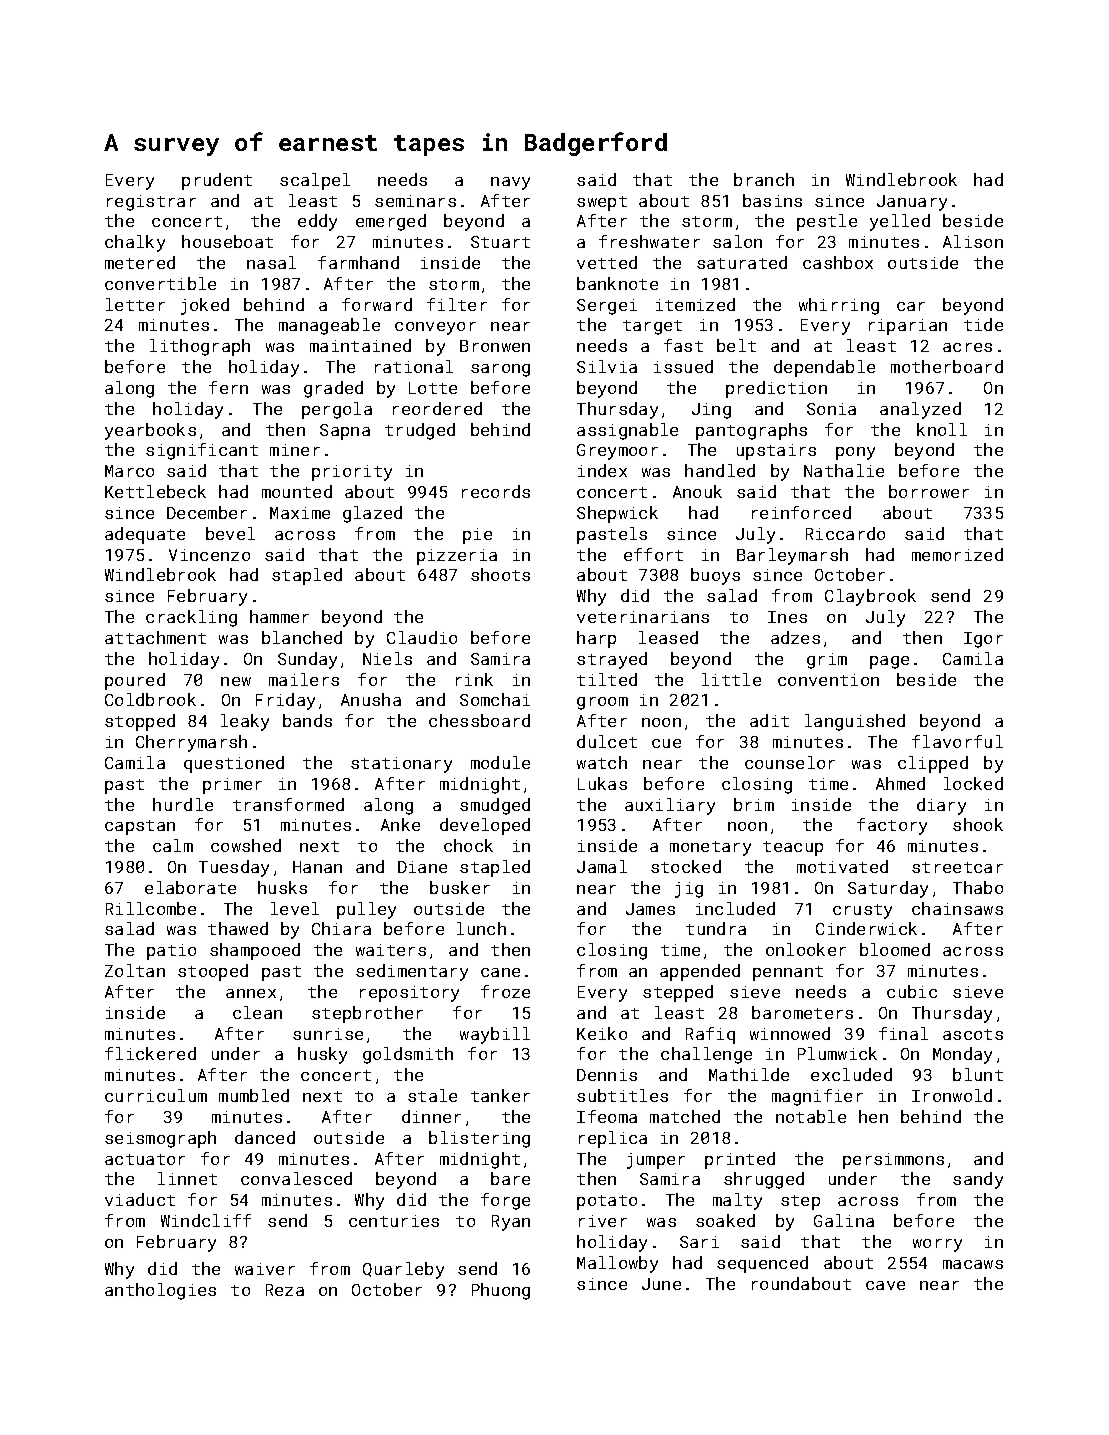  Describe the element at coordinates (322, 1055) in the document. I see `husky` at that location.
